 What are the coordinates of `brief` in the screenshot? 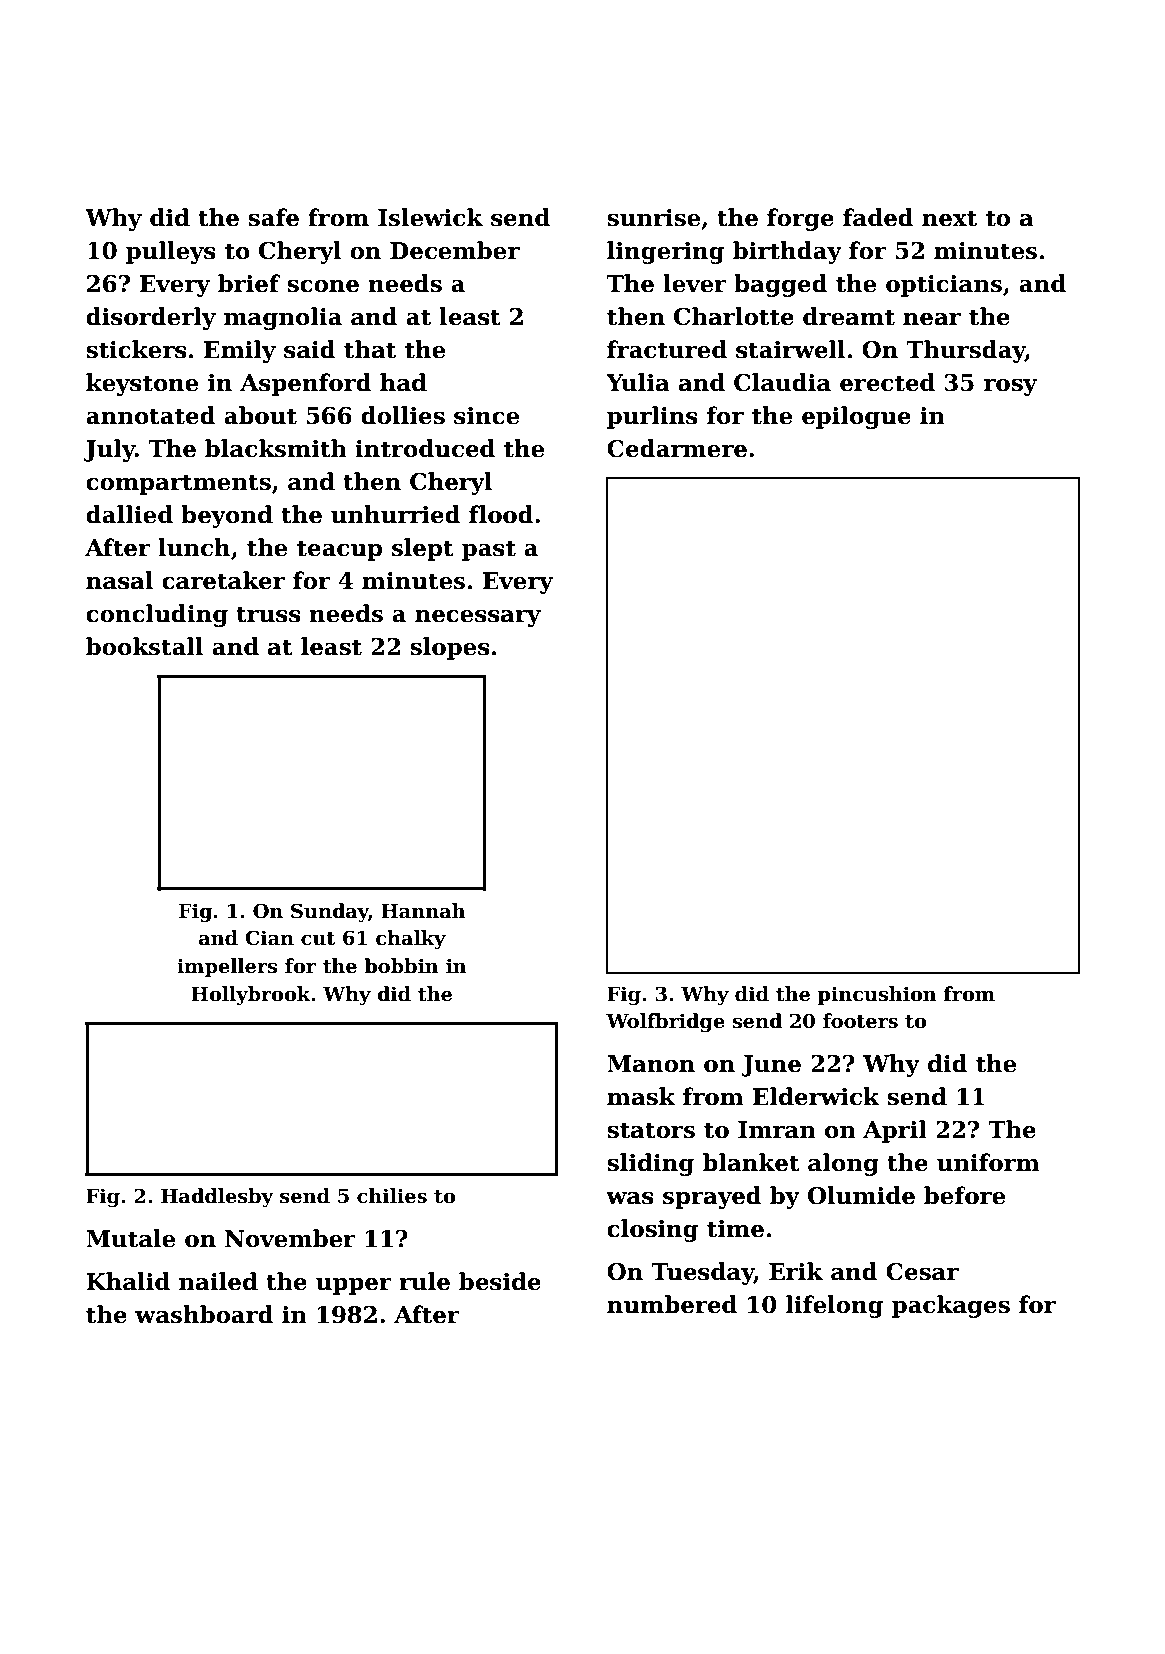 It's located at (249, 283).
